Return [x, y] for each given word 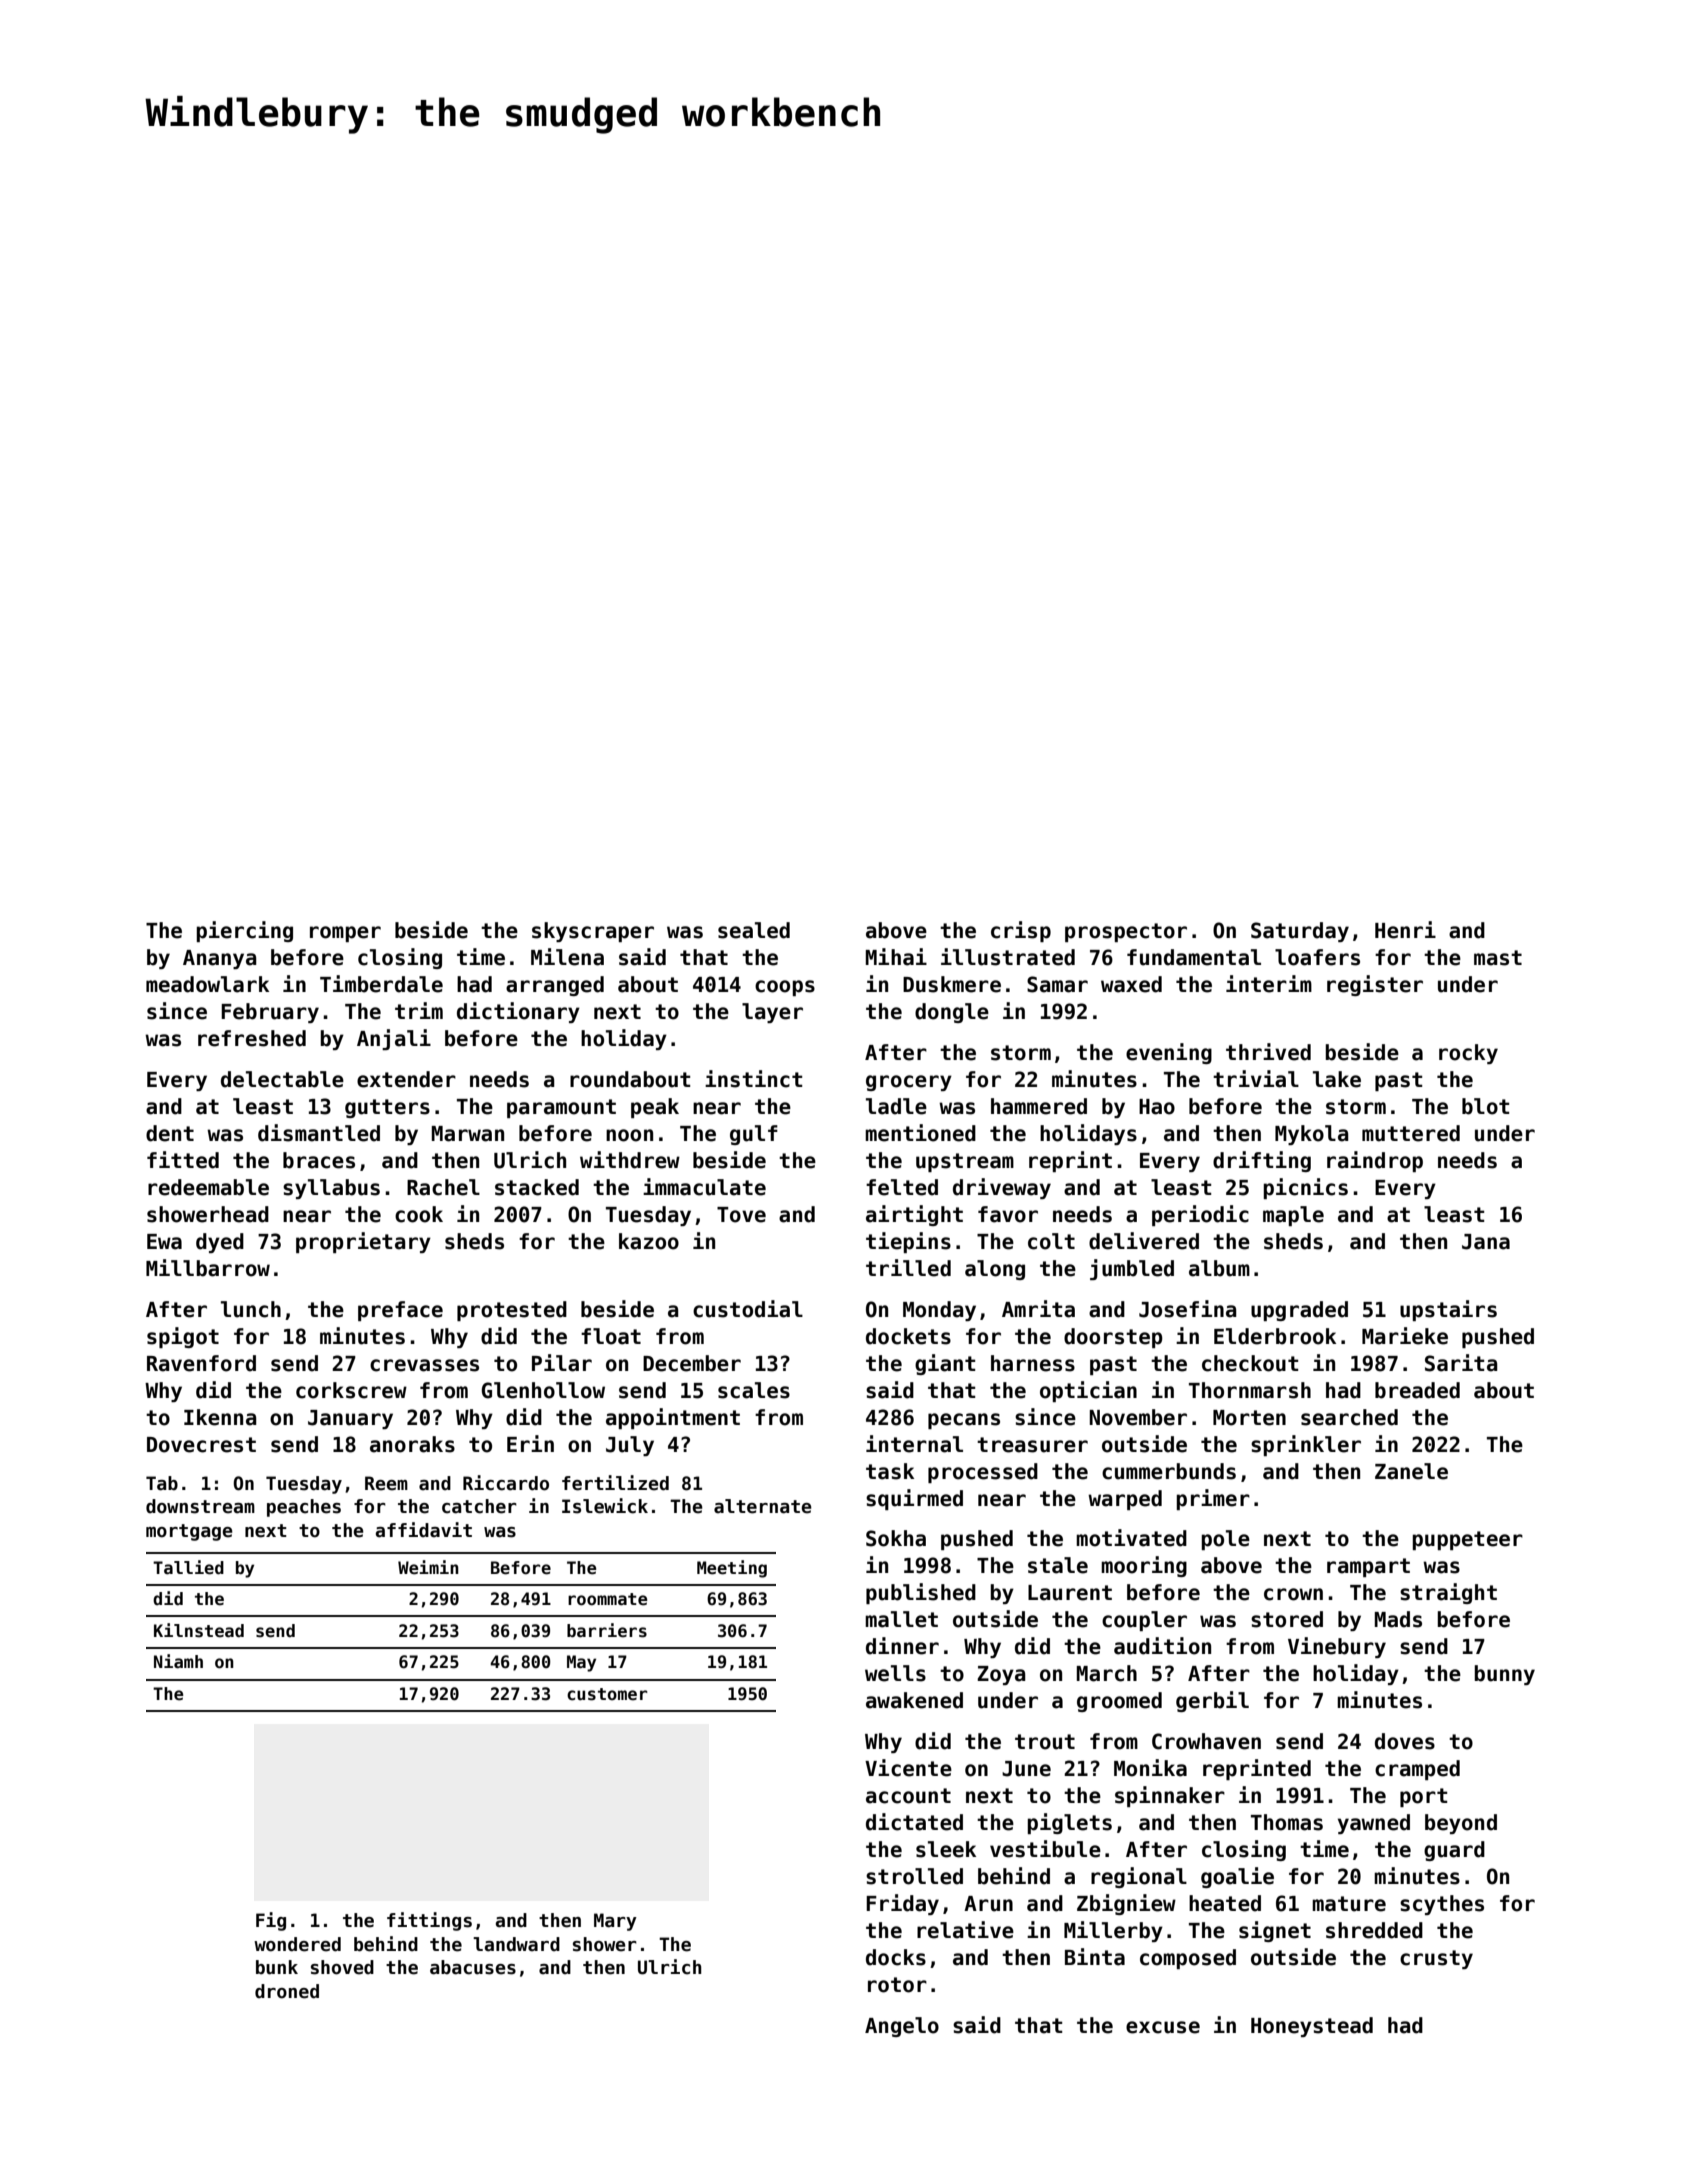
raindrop [1375, 1161]
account [908, 1796]
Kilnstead [199, 1630]
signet [1275, 1931]
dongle [952, 1013]
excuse [1163, 2027]
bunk [277, 1967]
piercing [244, 931]
